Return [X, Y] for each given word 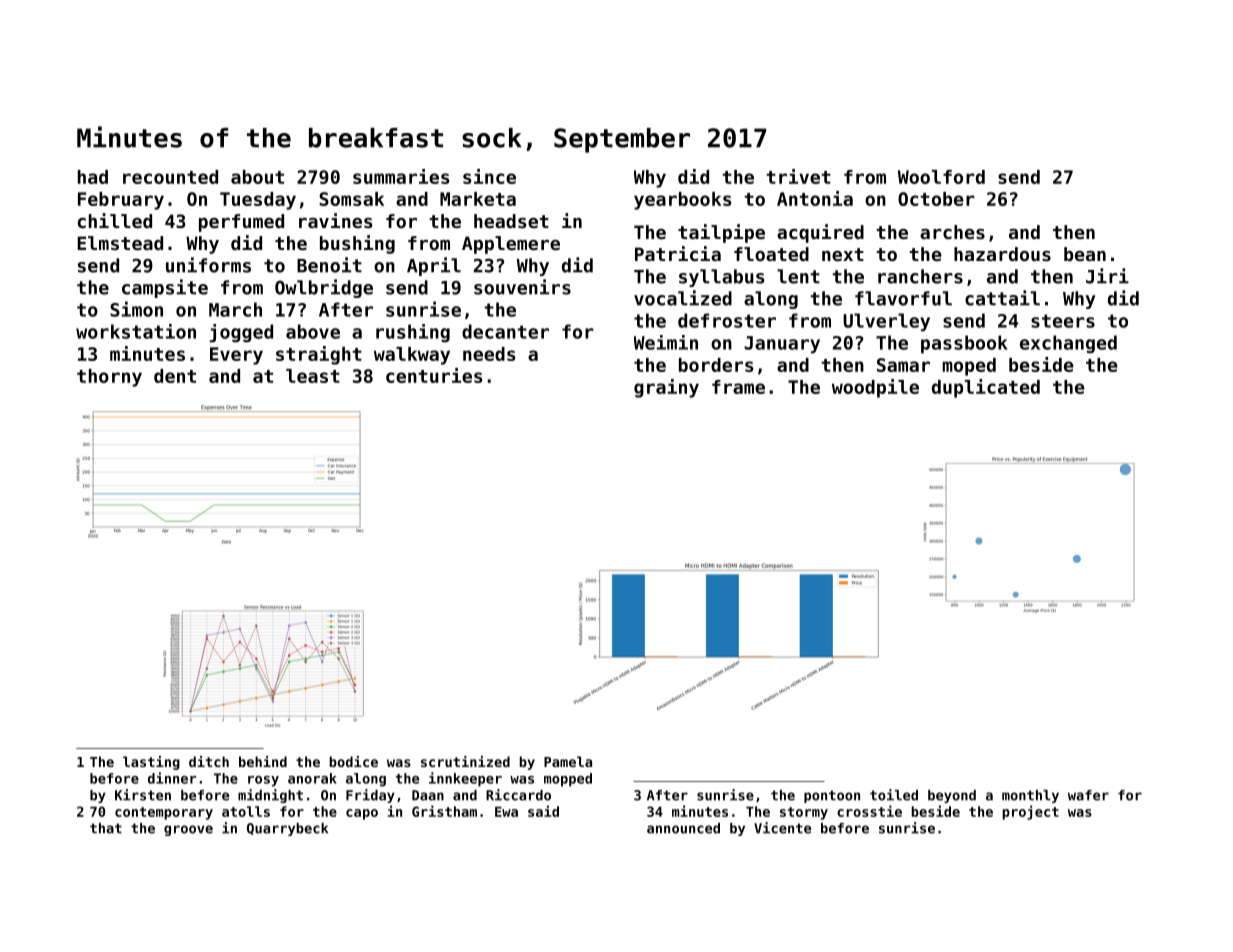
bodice [353, 761]
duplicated [986, 388]
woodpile [875, 388]
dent [175, 376]
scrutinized [465, 761]
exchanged [1068, 344]
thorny [109, 378]
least [313, 376]
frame [738, 387]
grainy [666, 388]
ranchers [920, 276]
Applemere [511, 245]
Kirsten [143, 795]
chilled [115, 220]
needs [489, 354]
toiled [894, 795]
